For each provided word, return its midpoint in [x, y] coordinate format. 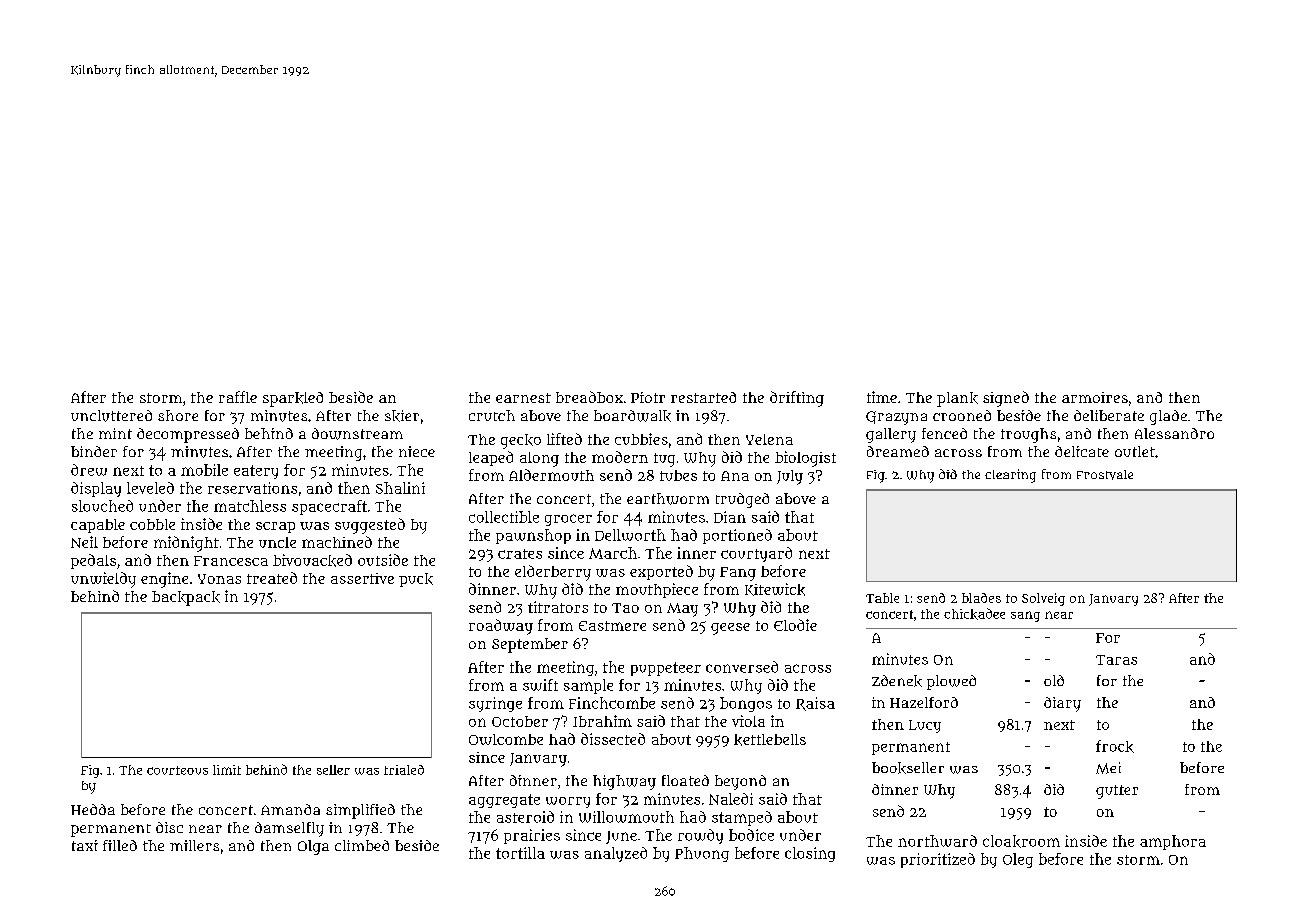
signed [1006, 399]
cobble [152, 524]
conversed [742, 667]
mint [115, 433]
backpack [186, 598]
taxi [85, 845]
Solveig [1043, 599]
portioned [737, 536]
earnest [523, 398]
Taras [1116, 660]
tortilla [520, 853]
